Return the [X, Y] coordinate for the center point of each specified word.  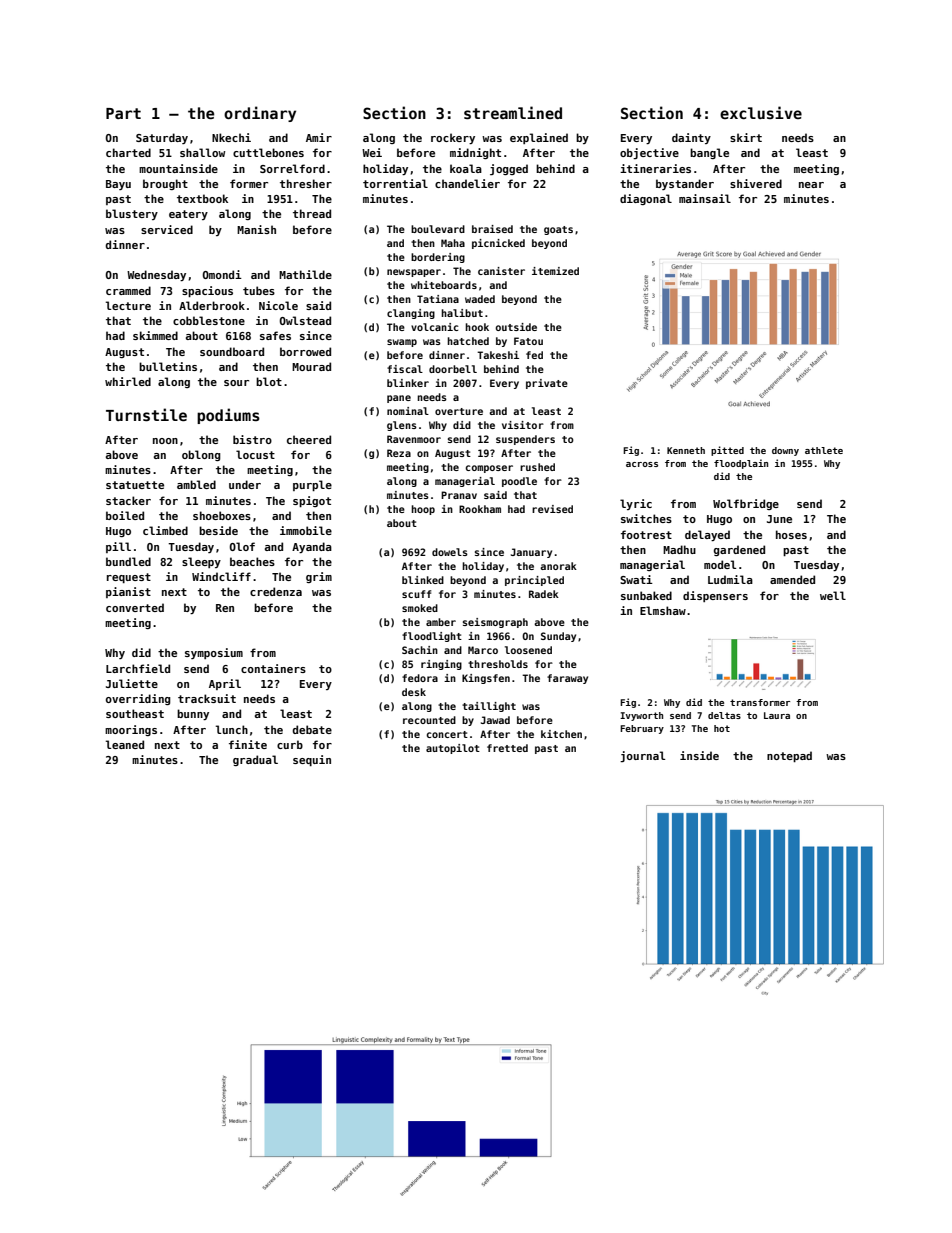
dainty [691, 138]
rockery [453, 138]
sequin [312, 760]
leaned [125, 744]
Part [123, 113]
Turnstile [146, 414]
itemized [555, 271]
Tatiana [438, 299]
